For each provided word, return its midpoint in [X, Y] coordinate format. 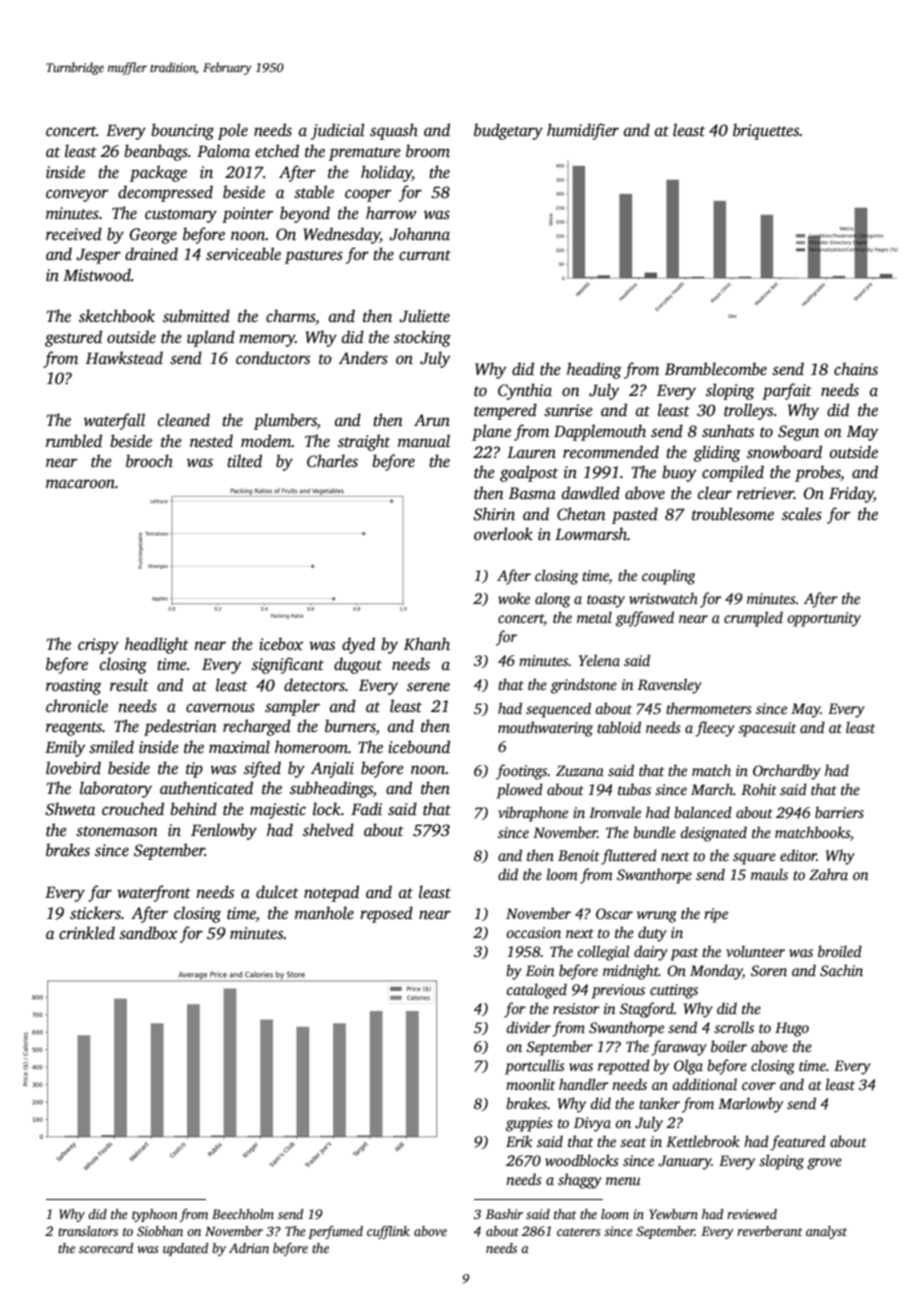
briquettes [766, 131]
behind [193, 809]
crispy [98, 646]
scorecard [106, 1248]
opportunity [824, 619]
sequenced [558, 710]
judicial [338, 131]
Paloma [223, 151]
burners [350, 727]
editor [798, 855]
